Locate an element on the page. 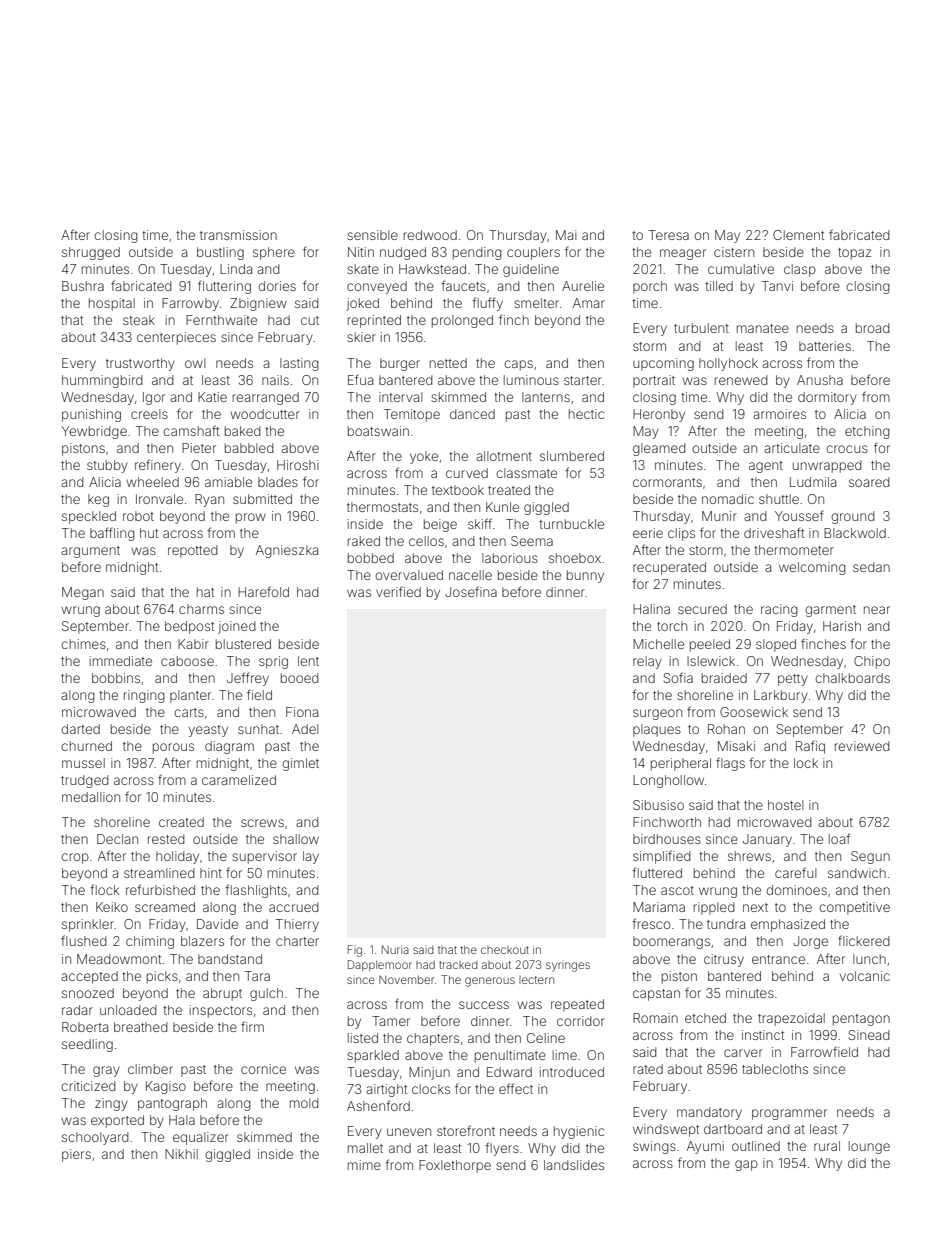 This document has width=952, height=1233. Romain is located at coordinates (655, 1018).
